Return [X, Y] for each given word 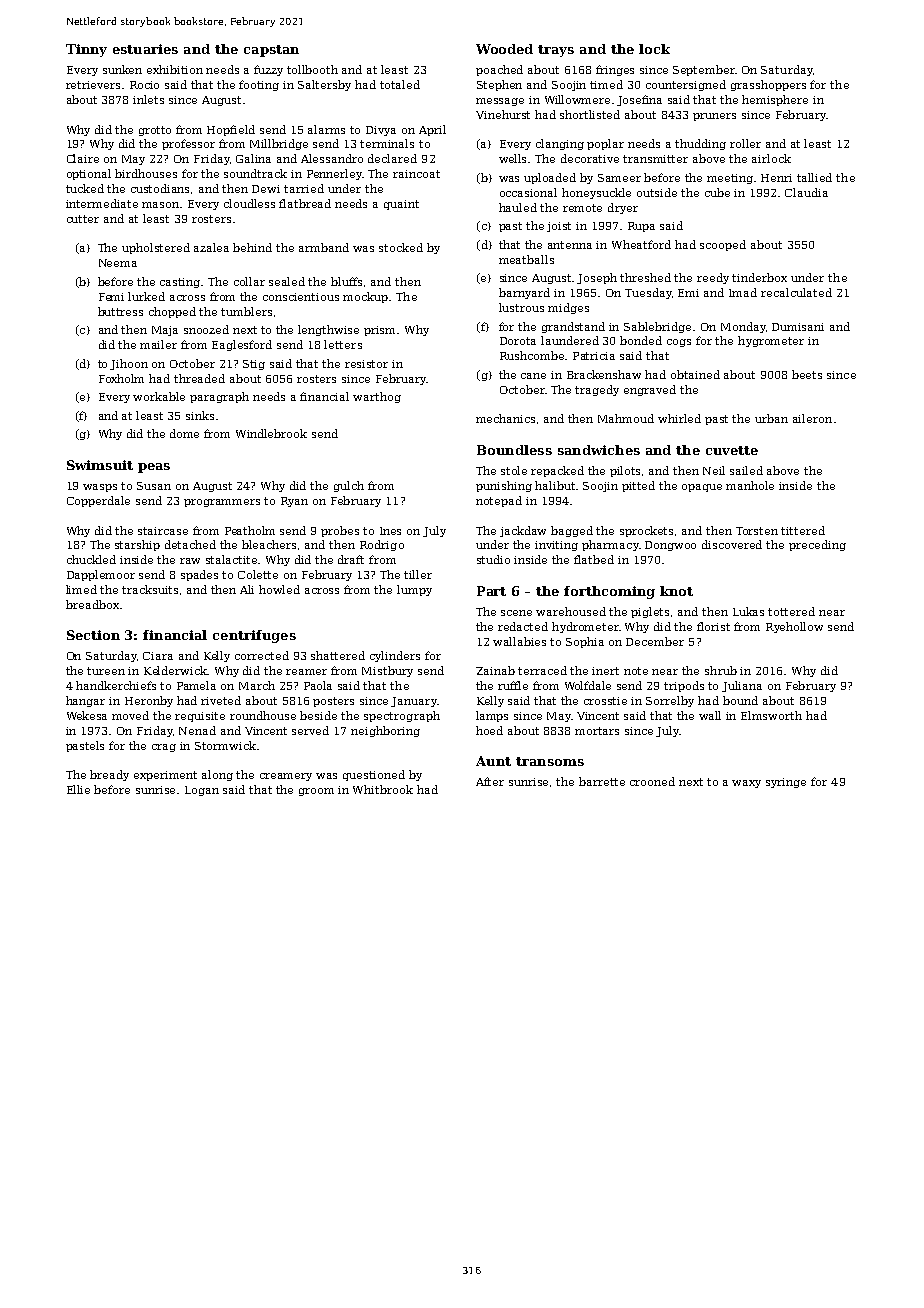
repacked [557, 471]
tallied [814, 177]
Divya [381, 131]
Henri [776, 178]
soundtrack [255, 173]
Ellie [78, 789]
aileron [812, 418]
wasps [100, 488]
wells [512, 158]
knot [676, 591]
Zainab [495, 670]
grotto [155, 131]
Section [93, 635]
